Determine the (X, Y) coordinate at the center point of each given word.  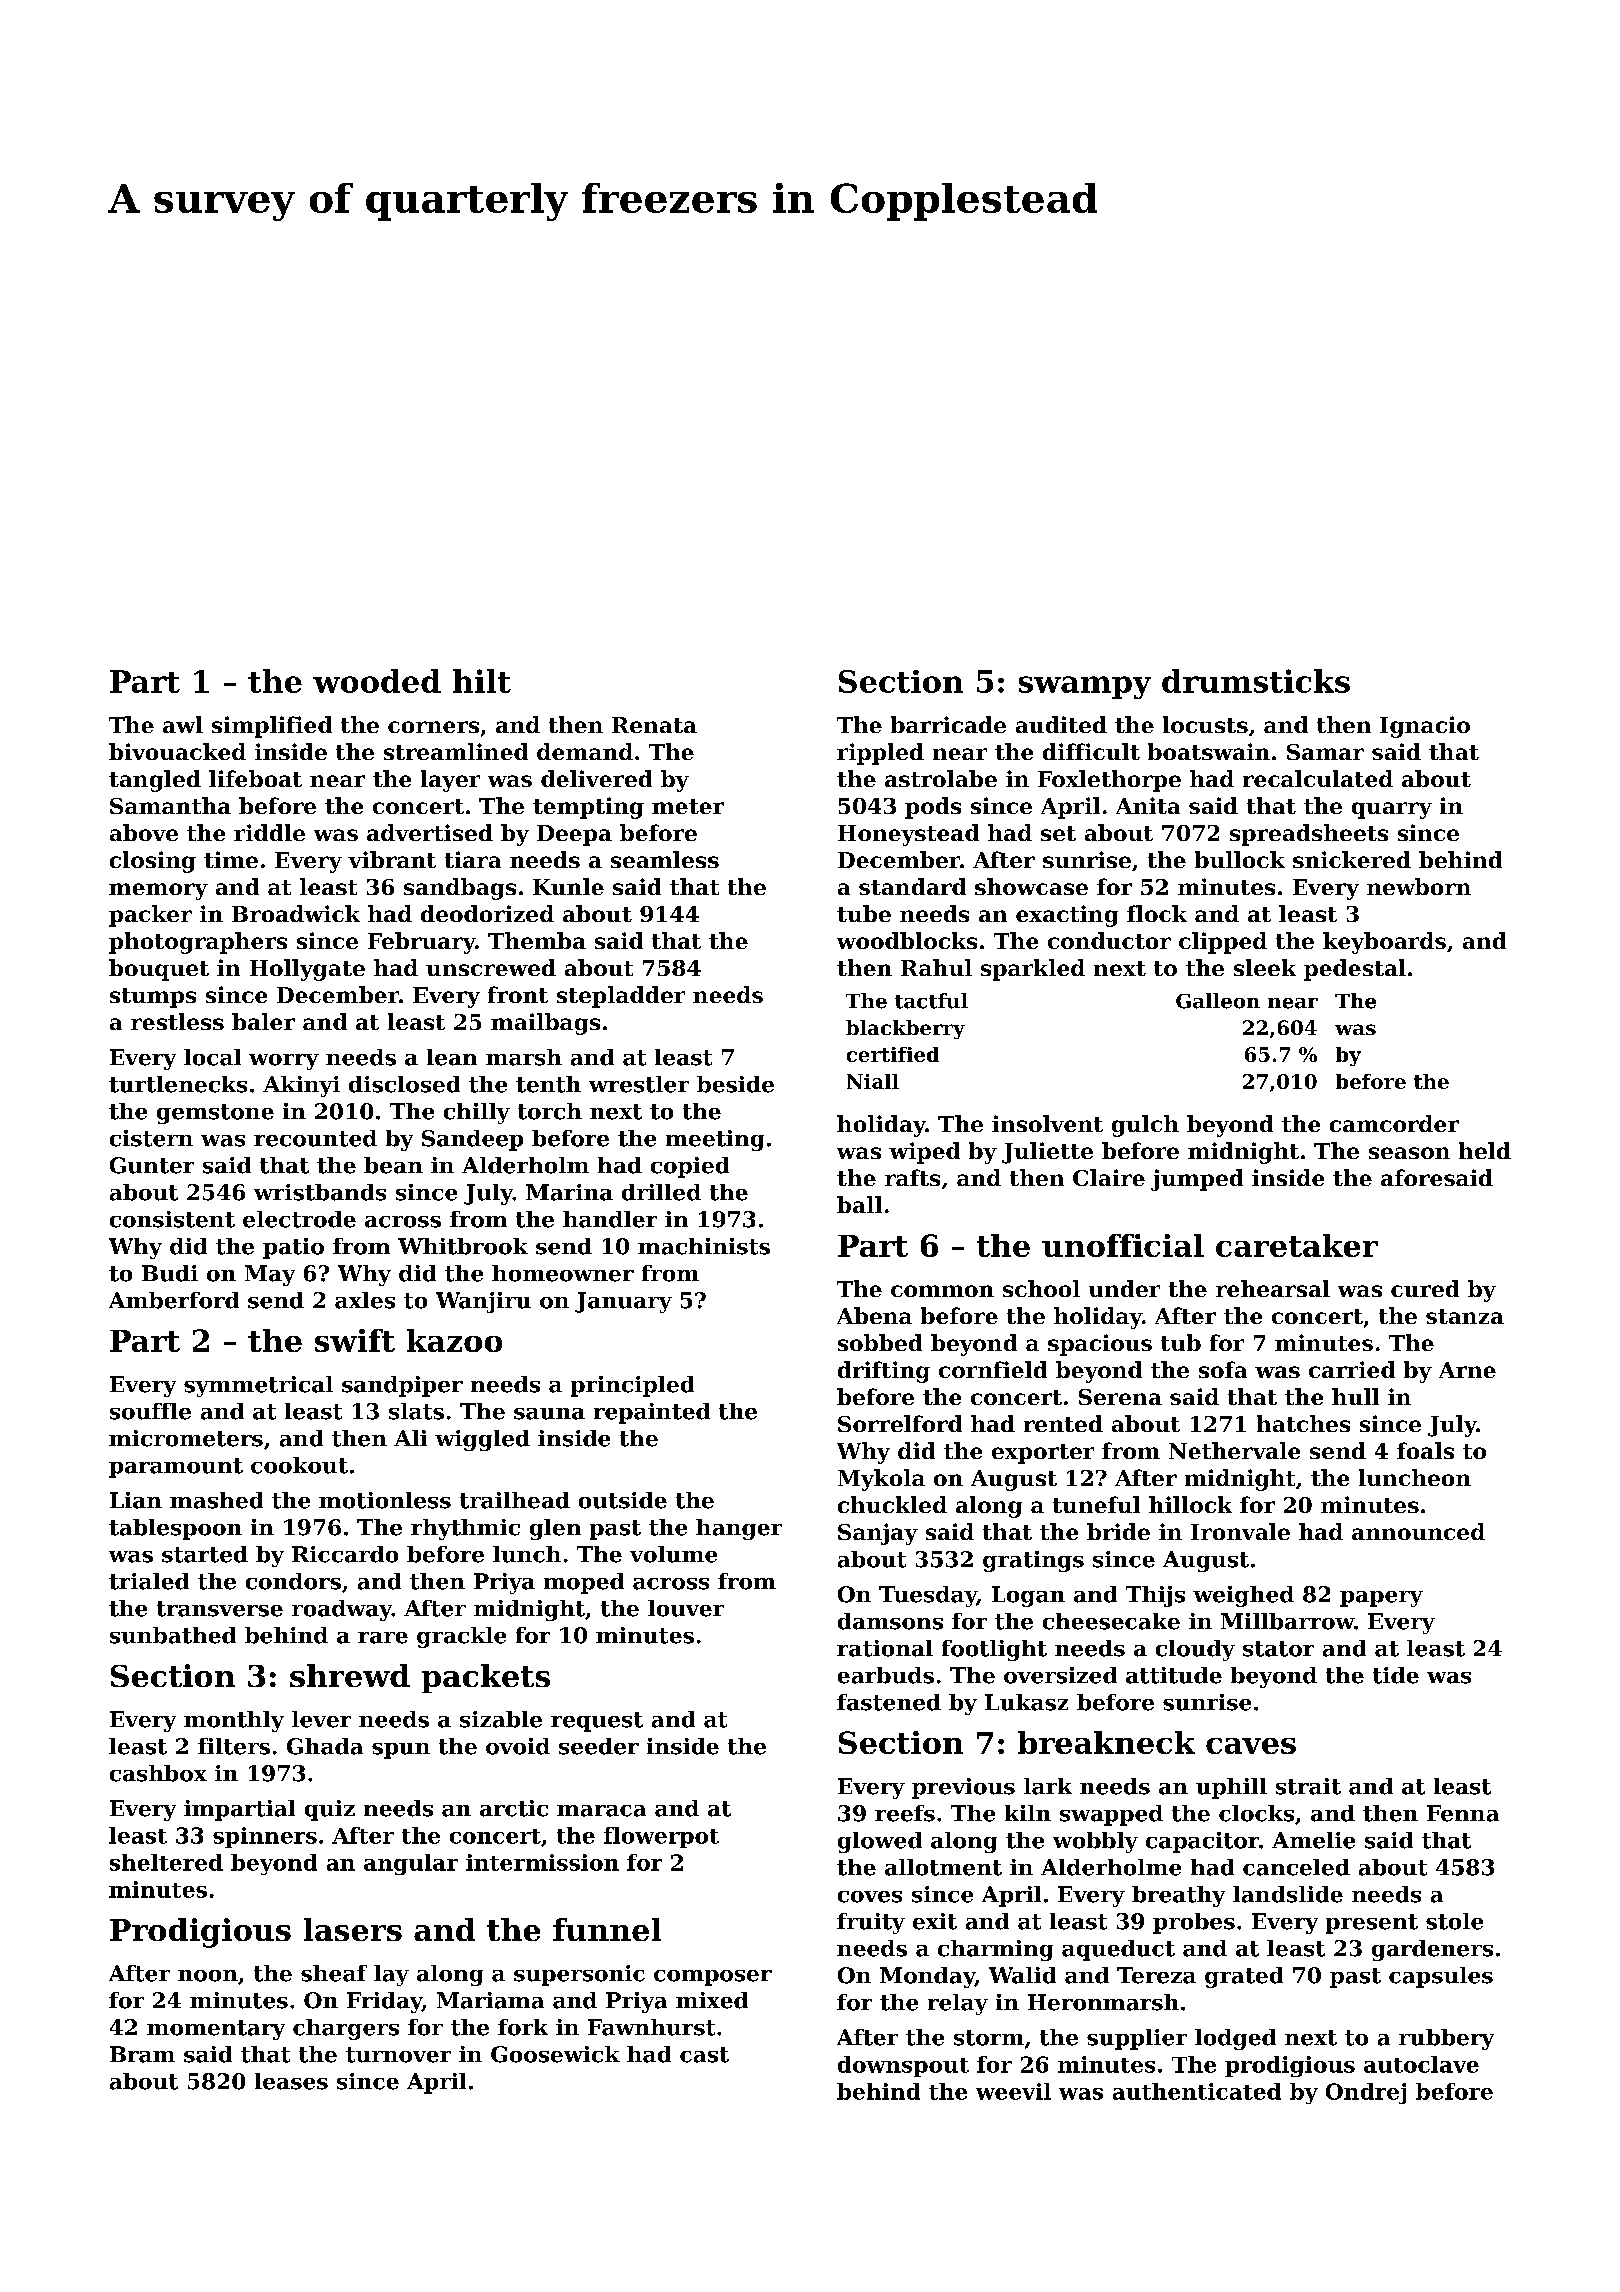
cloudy (1195, 1650)
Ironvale (1240, 1531)
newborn (1419, 886)
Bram (142, 2054)
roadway (342, 1610)
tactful (931, 1001)
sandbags (460, 889)
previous (963, 1788)
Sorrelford (900, 1423)
